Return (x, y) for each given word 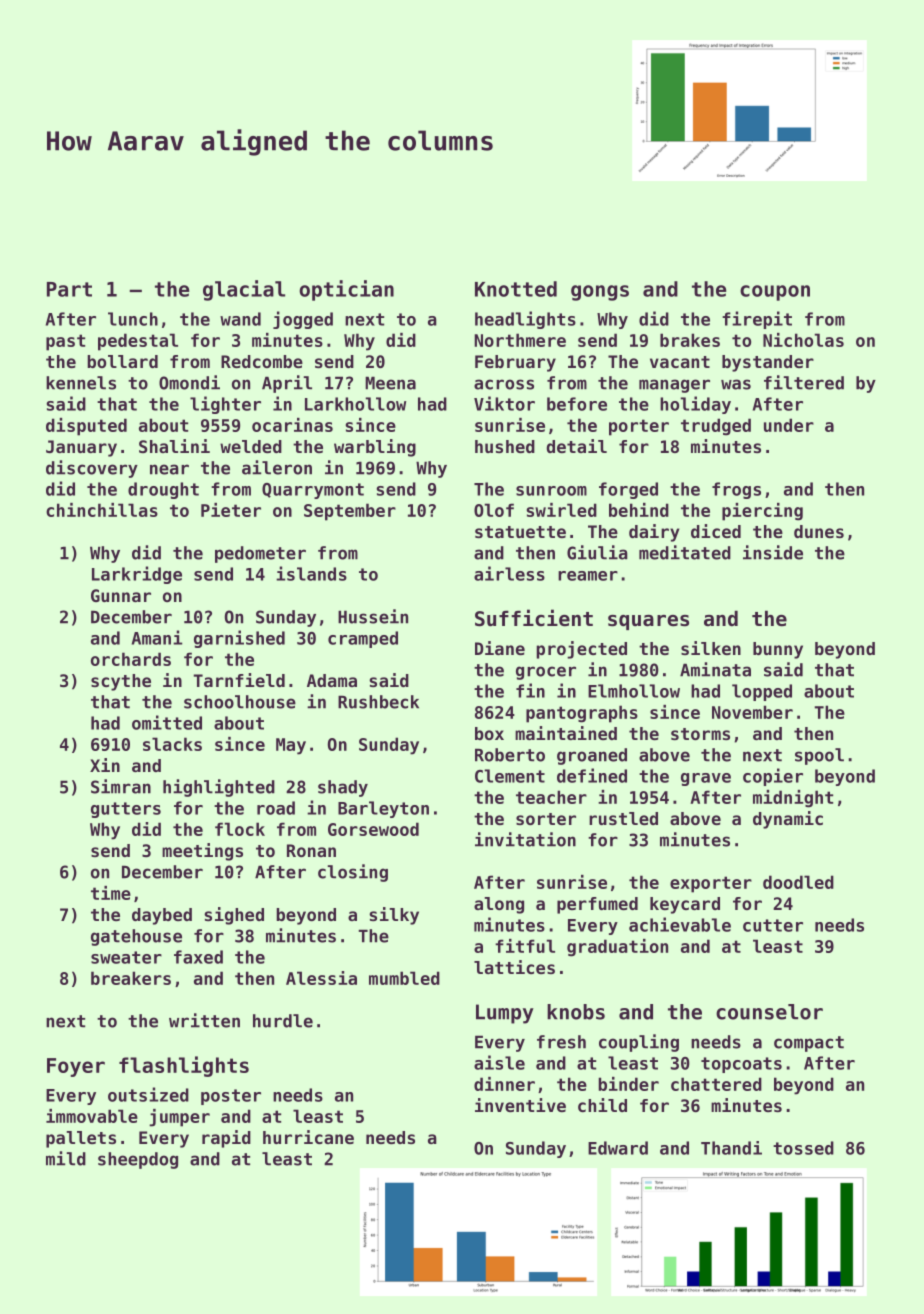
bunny (778, 650)
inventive (520, 1105)
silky (394, 916)
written (204, 1020)
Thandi (731, 1148)
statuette (520, 532)
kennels (81, 383)
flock (240, 829)
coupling (639, 1043)
